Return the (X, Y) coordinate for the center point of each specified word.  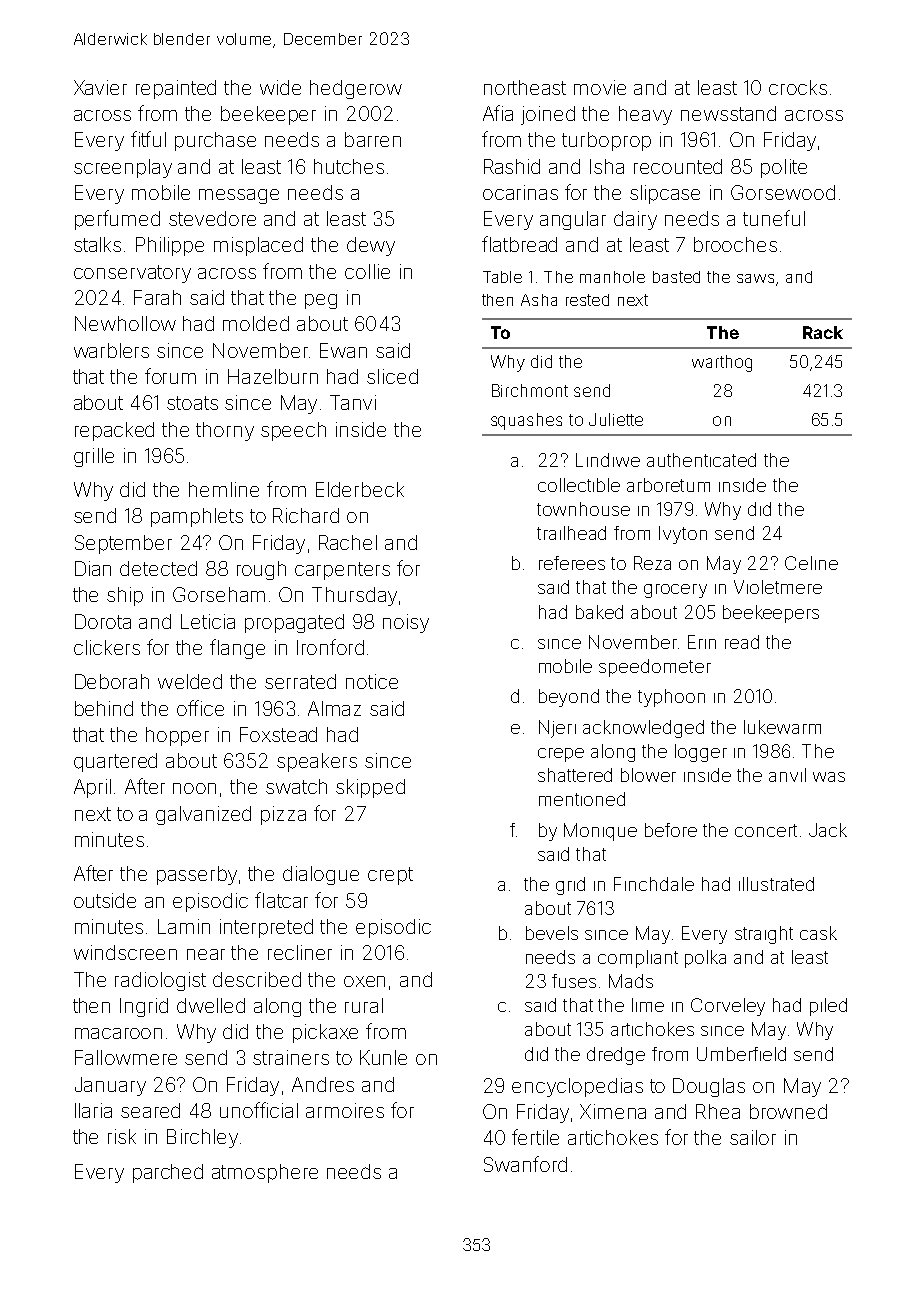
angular (573, 220)
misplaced (258, 246)
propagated (294, 623)
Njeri (557, 729)
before (671, 830)
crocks (798, 87)
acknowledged (643, 729)
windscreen (125, 952)
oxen (364, 981)
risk (122, 1136)
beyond (569, 698)
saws (755, 278)
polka (705, 959)
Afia (498, 113)
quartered (115, 762)
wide (280, 87)
